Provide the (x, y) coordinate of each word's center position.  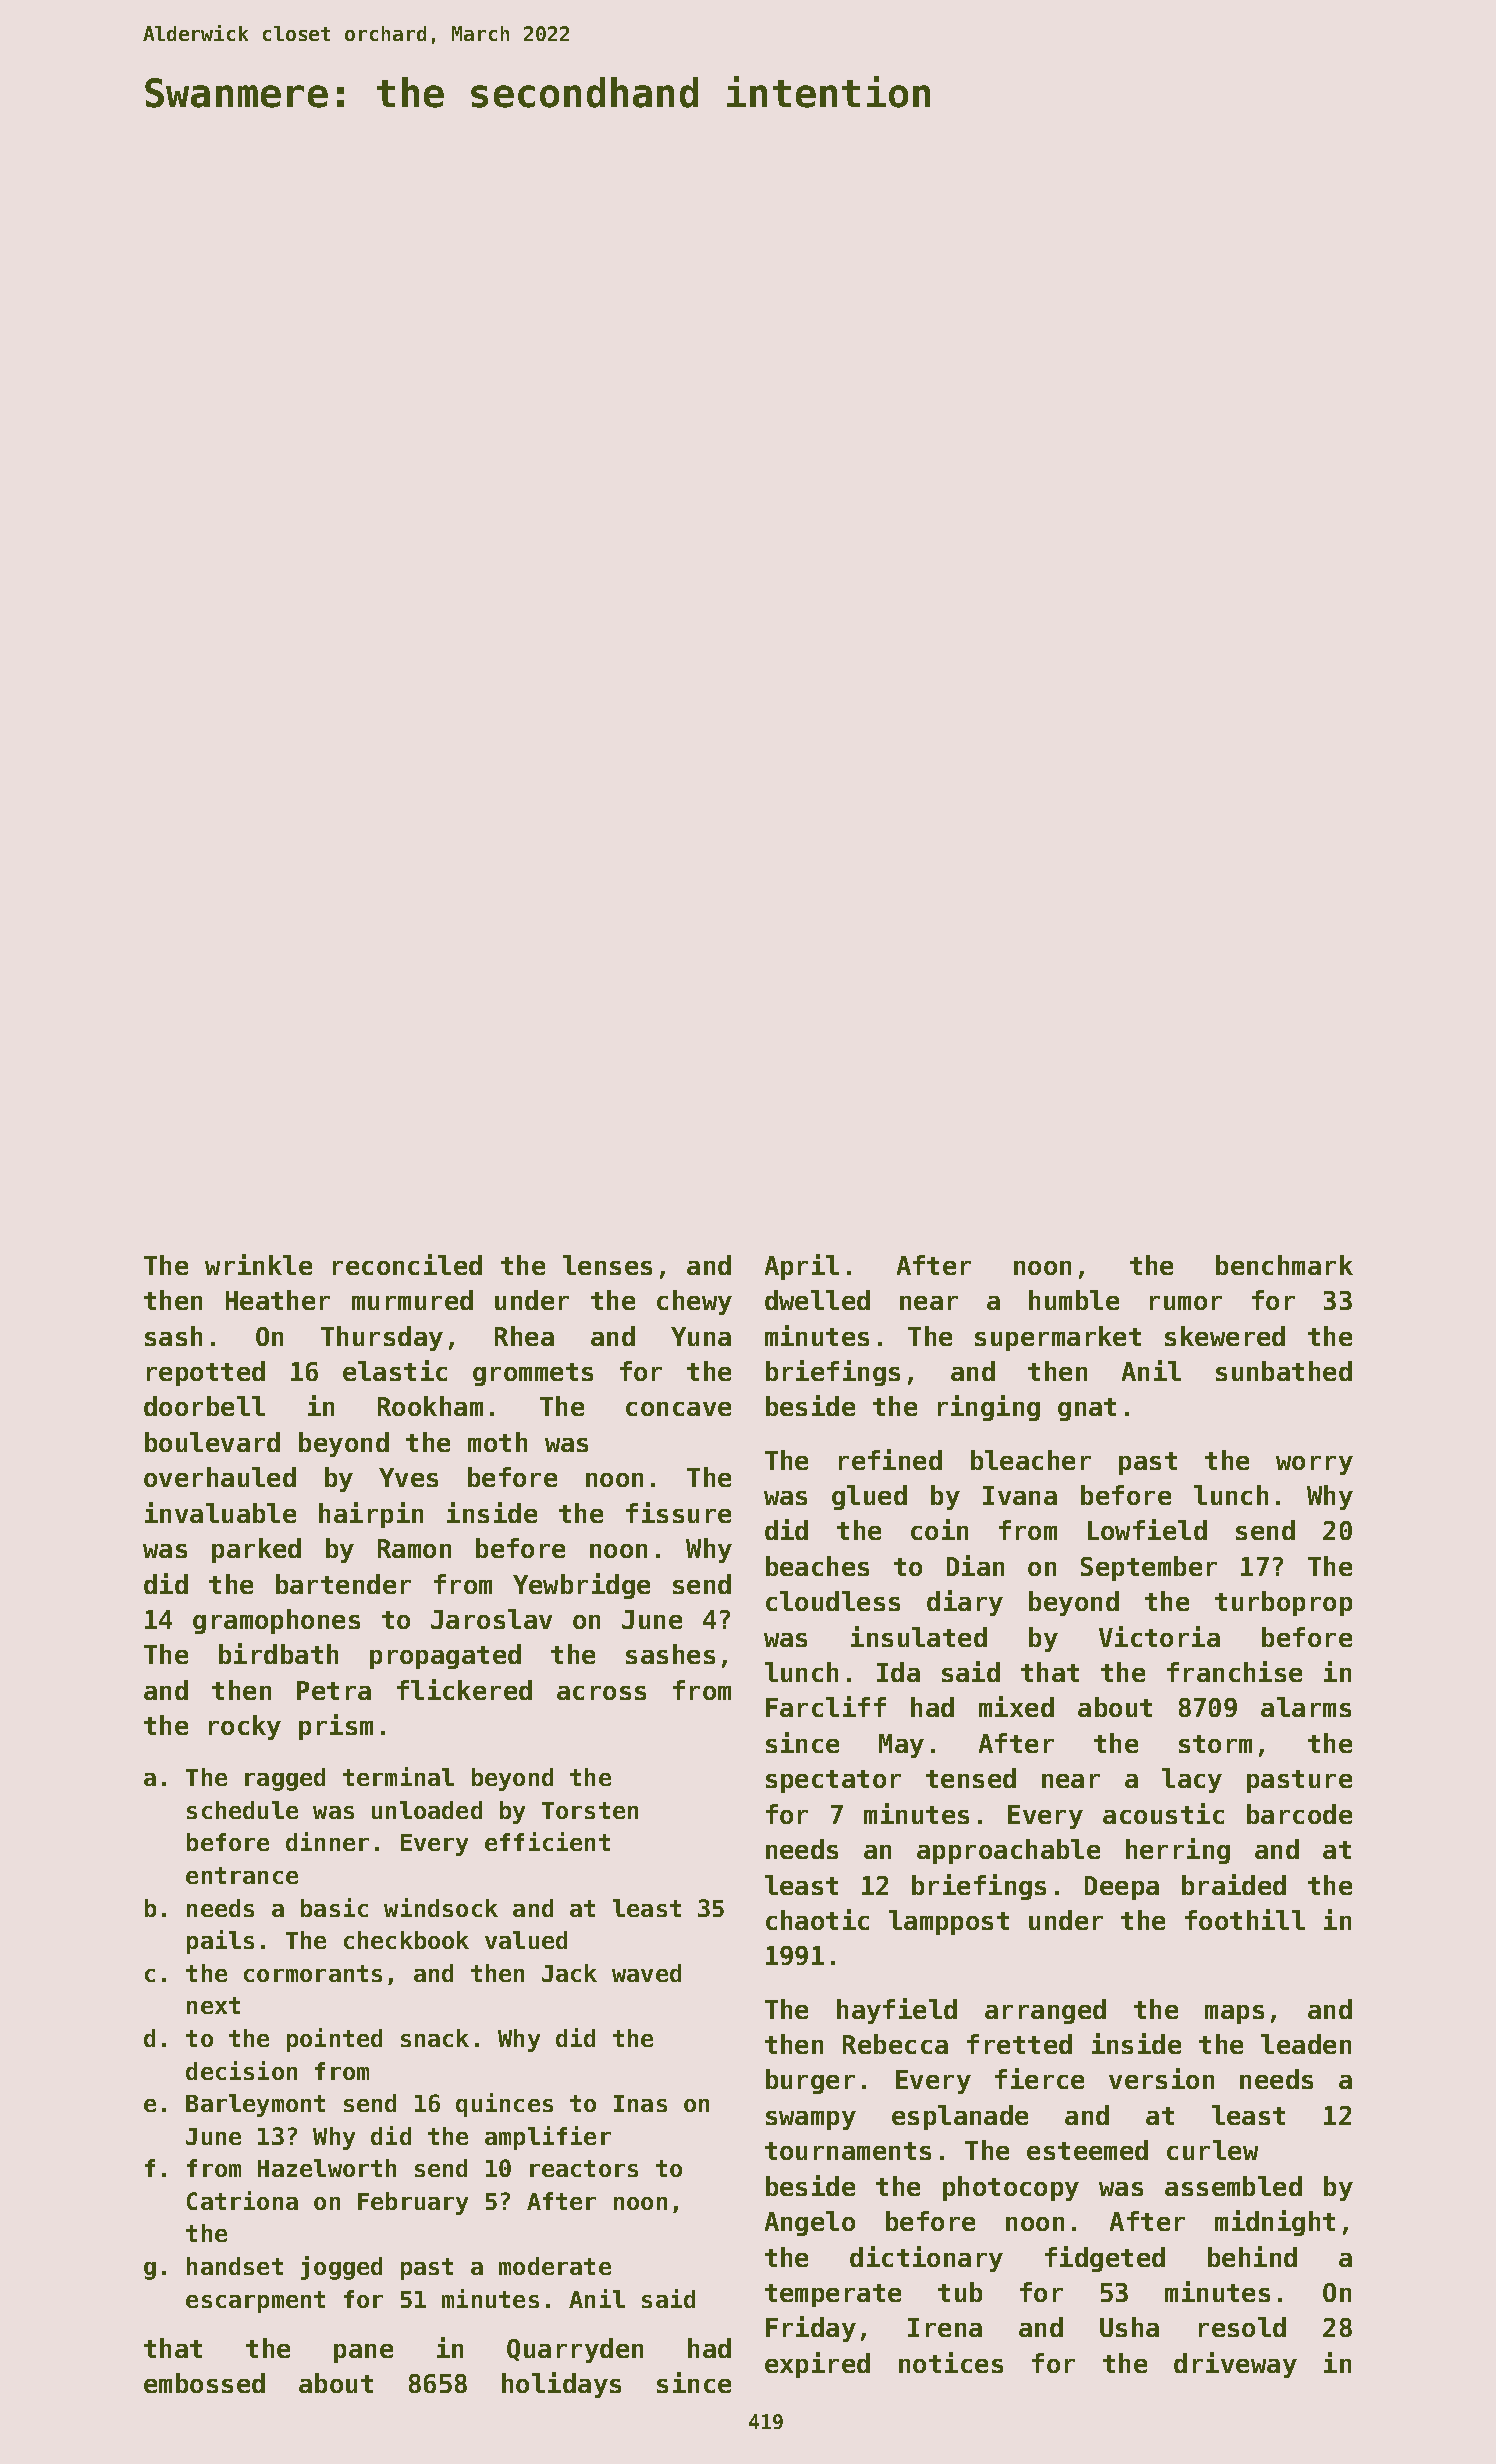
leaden (1306, 2044)
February (413, 2203)
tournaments (848, 2151)
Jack (569, 1973)
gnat (1087, 1409)
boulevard (212, 1442)
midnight (1275, 2223)
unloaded (427, 1810)
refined (890, 1459)
